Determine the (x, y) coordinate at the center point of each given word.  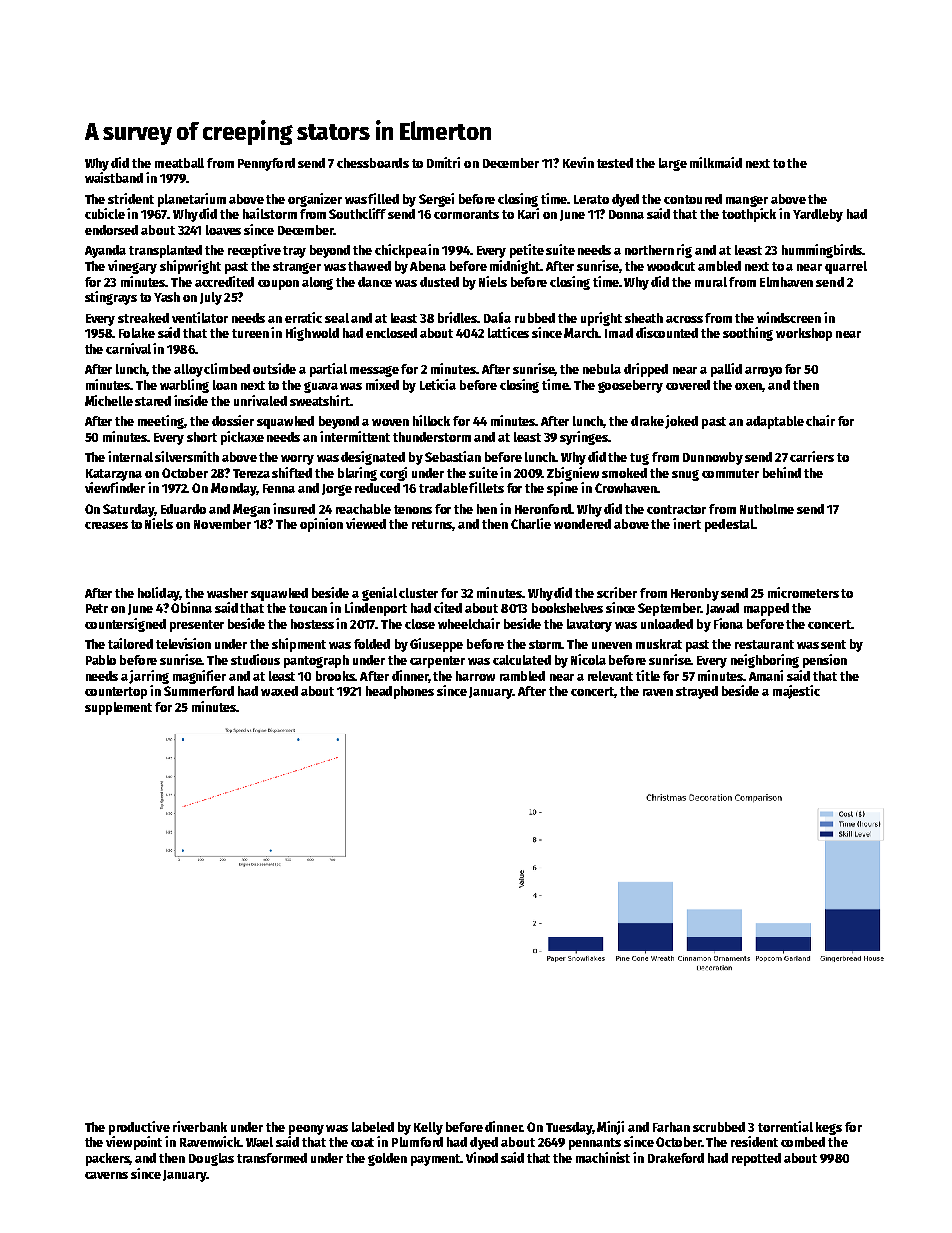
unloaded (667, 624)
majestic (796, 692)
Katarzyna (114, 475)
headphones (400, 692)
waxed (279, 691)
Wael (259, 1142)
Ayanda (105, 251)
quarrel (846, 267)
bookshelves (567, 608)
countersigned (125, 625)
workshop (804, 334)
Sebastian (453, 456)
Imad (619, 333)
